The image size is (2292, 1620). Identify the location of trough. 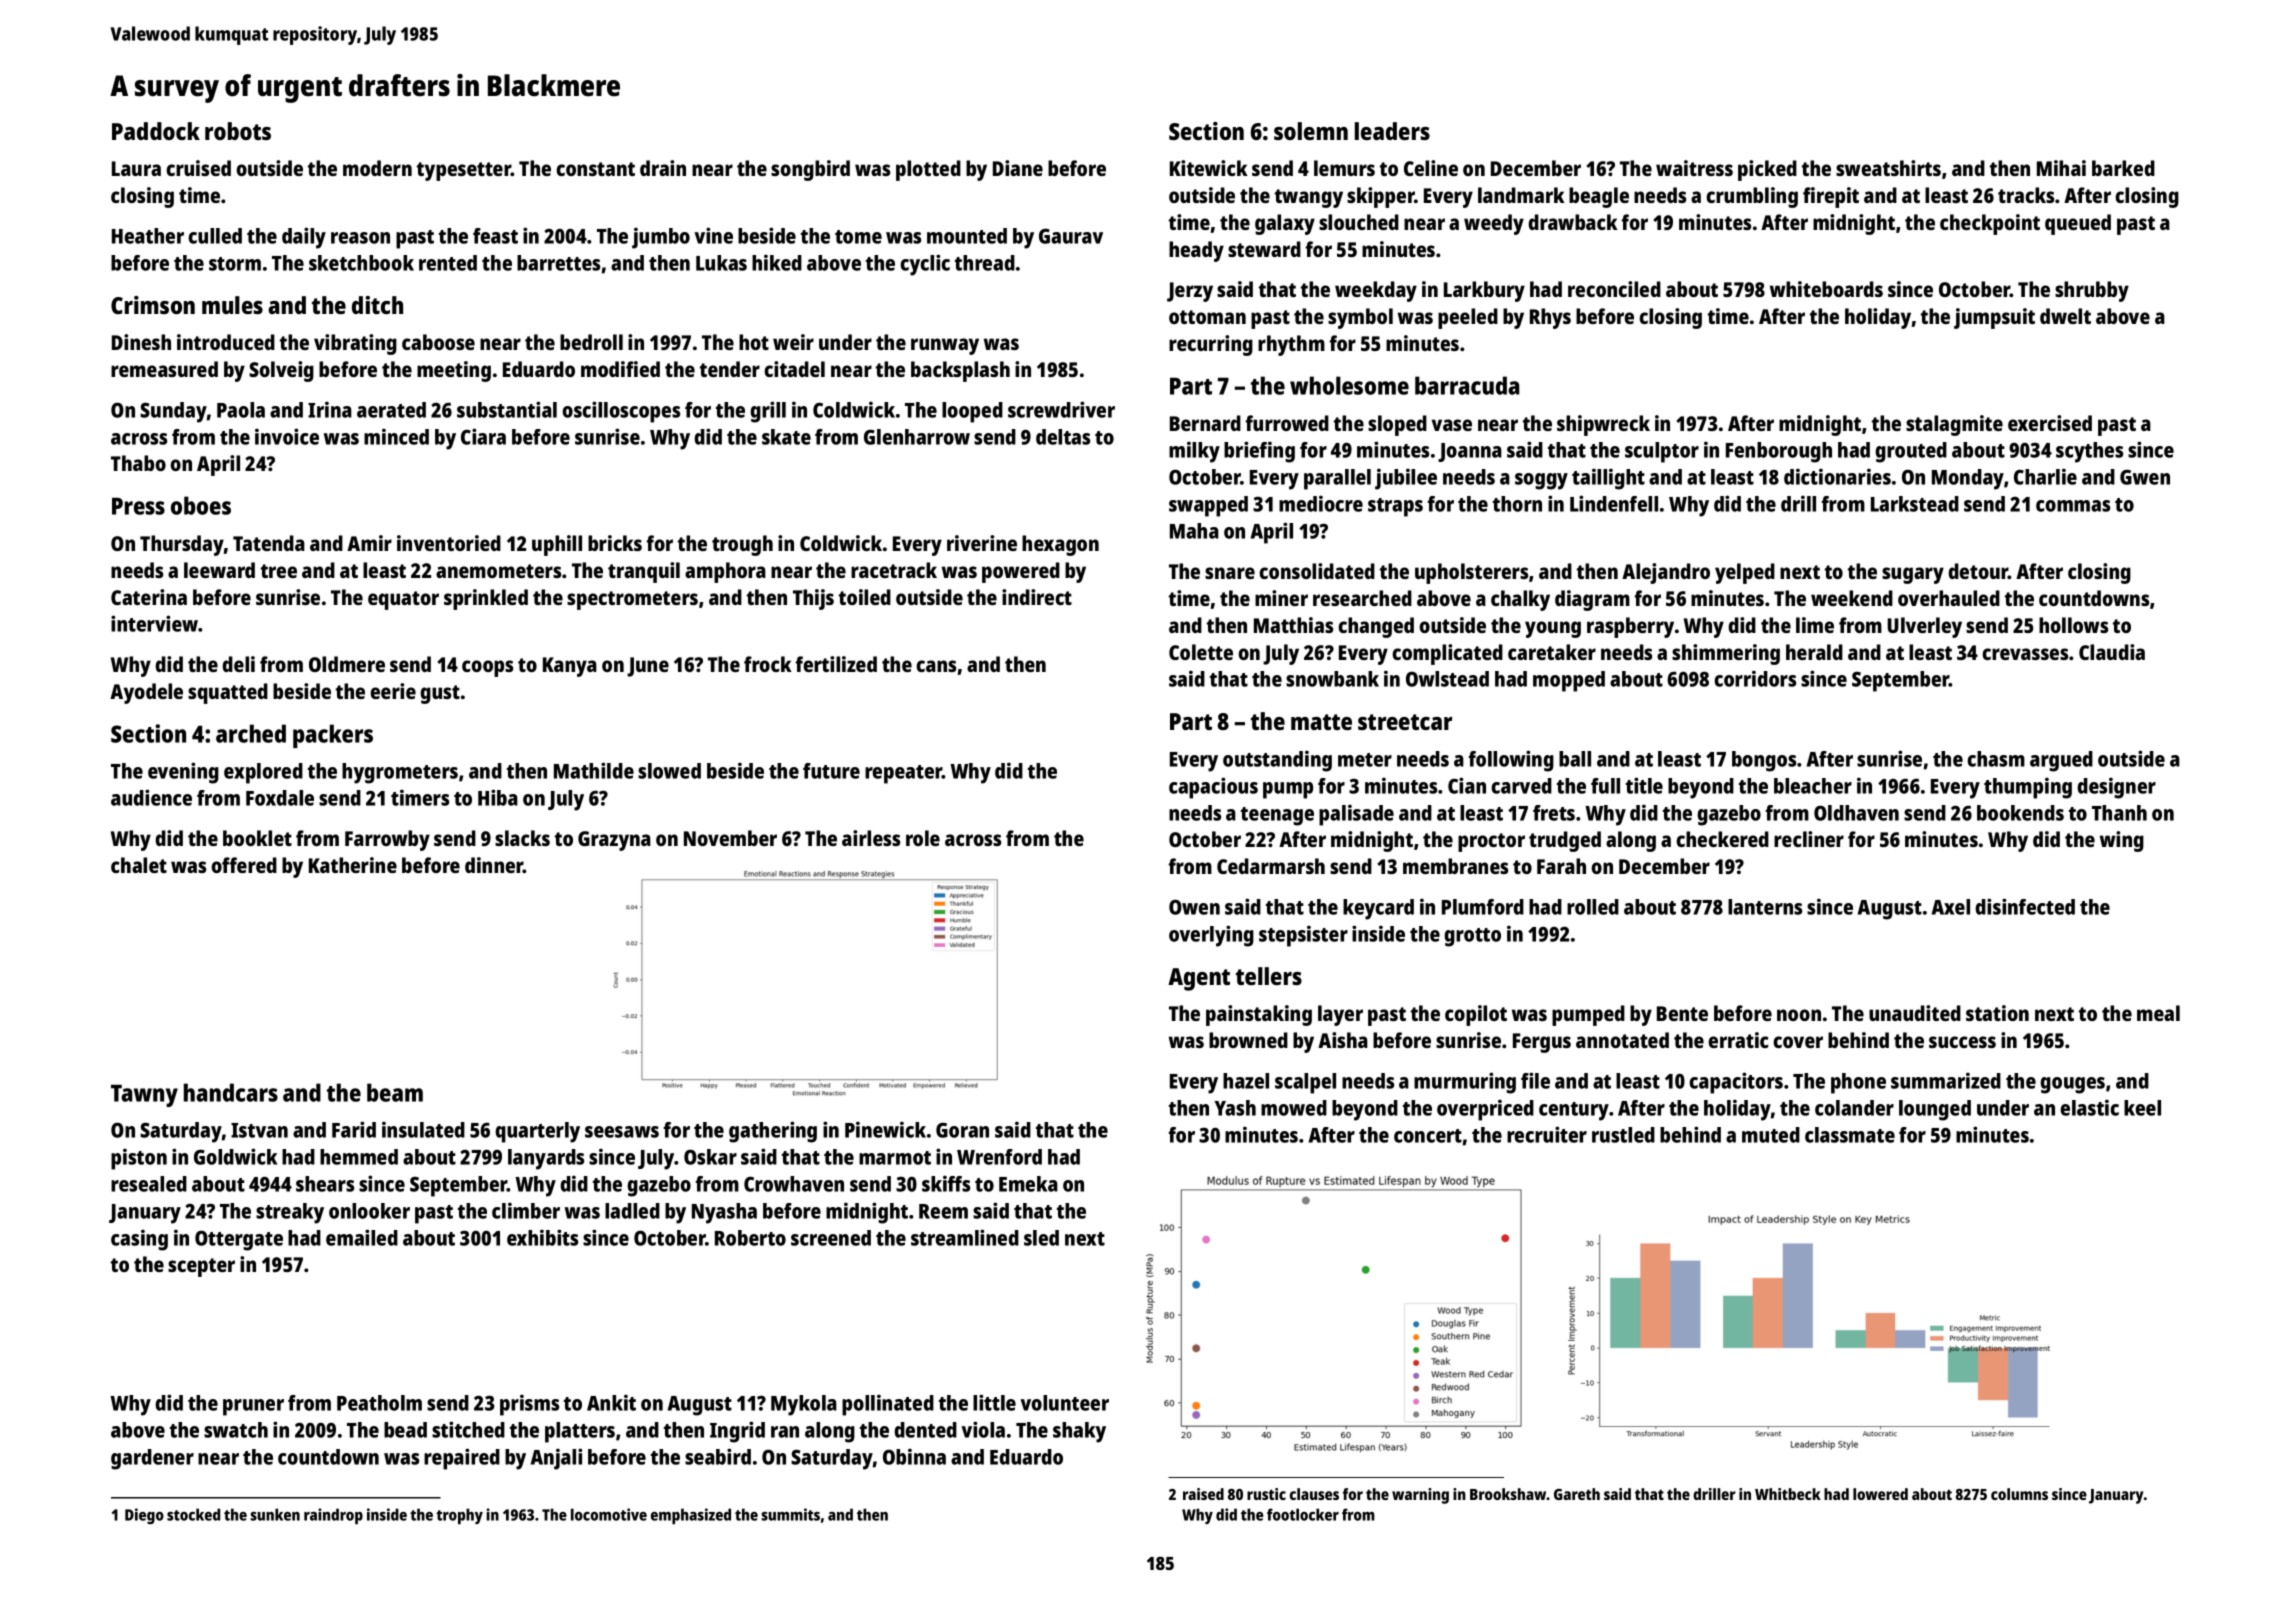
(742, 545).
